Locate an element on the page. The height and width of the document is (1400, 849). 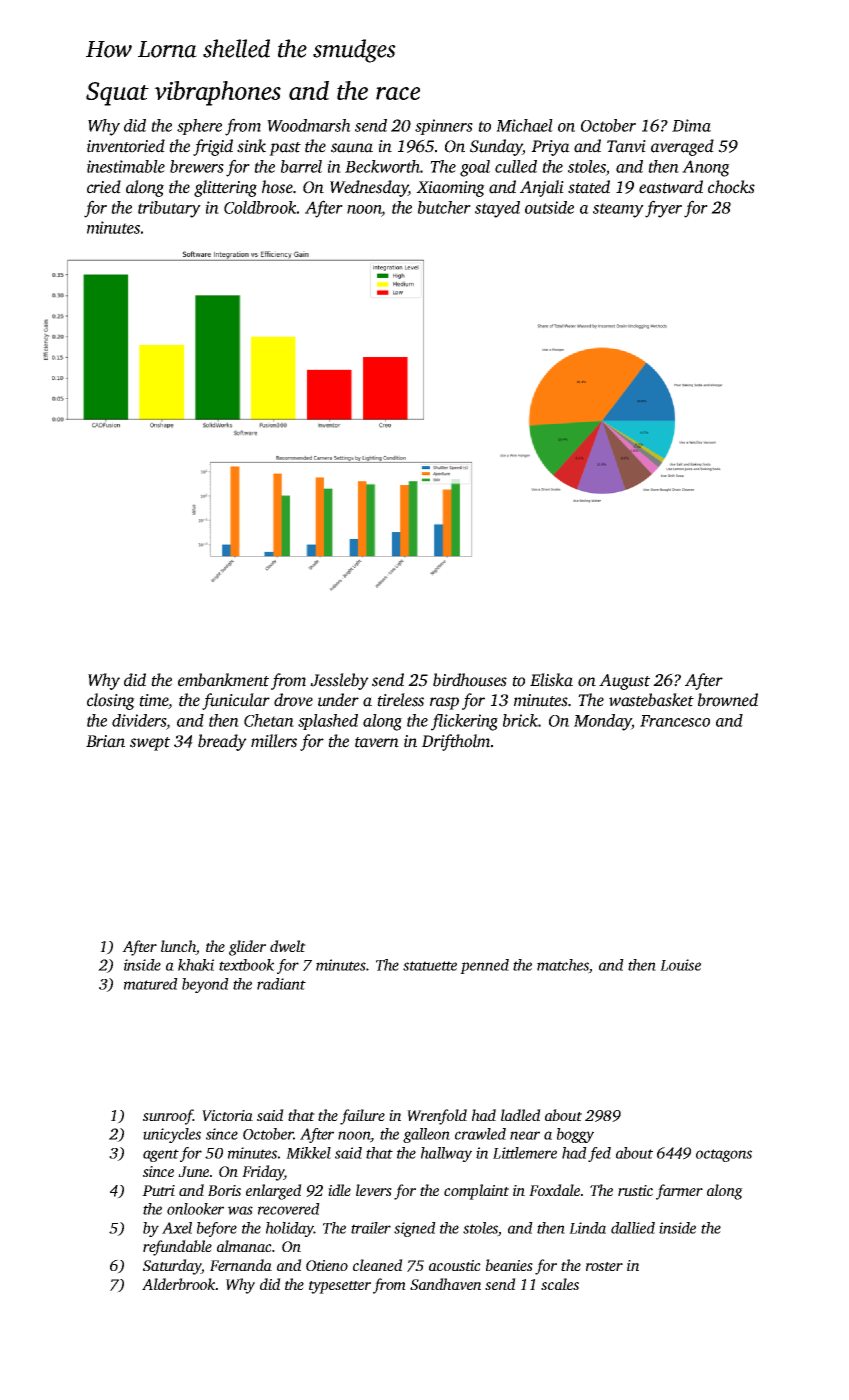
culled is located at coordinates (516, 166).
